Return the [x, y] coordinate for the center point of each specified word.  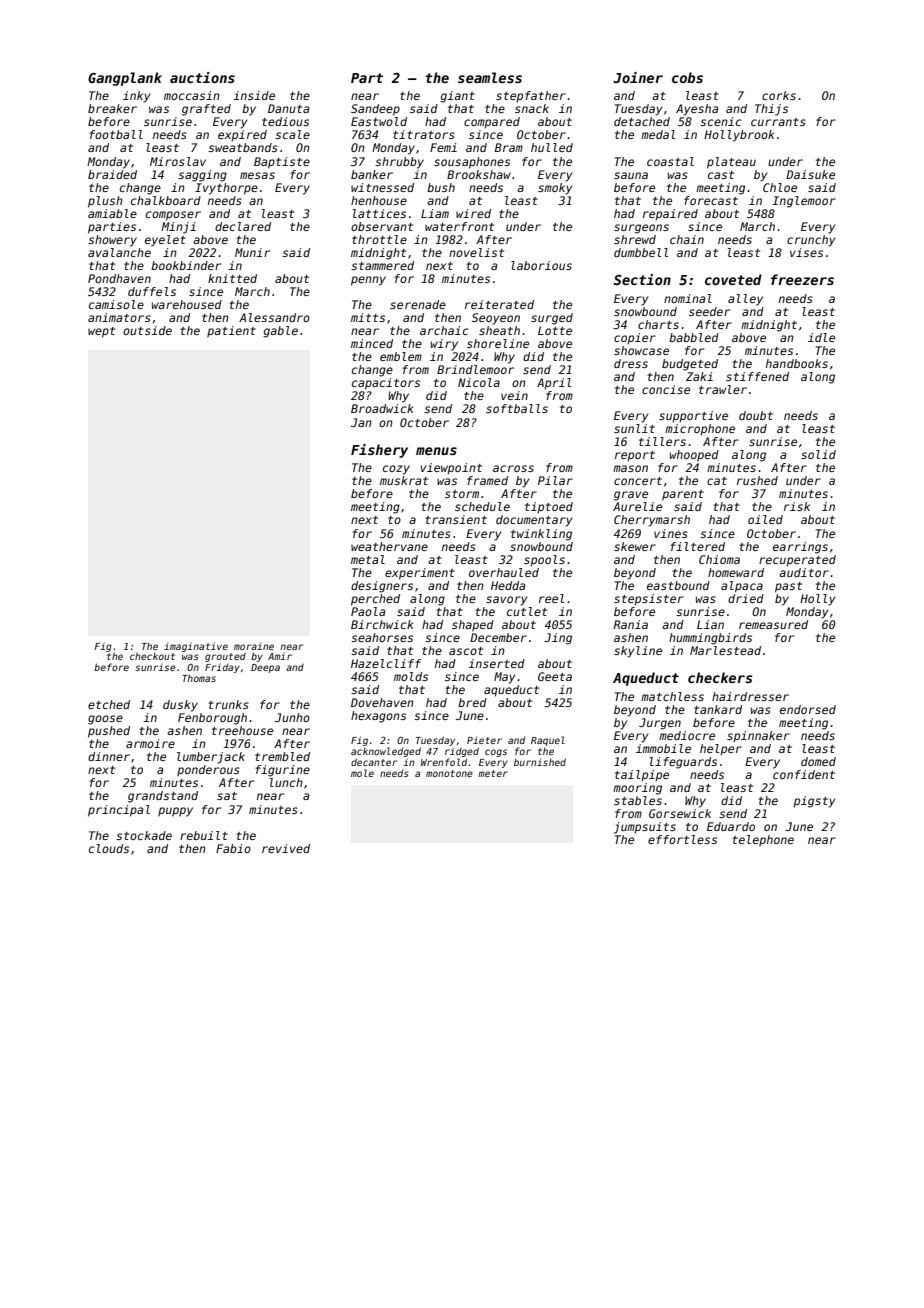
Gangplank [125, 79]
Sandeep [375, 110]
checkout [152, 656]
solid [818, 454]
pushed [109, 732]
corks [779, 95]
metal [368, 559]
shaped [473, 626]
